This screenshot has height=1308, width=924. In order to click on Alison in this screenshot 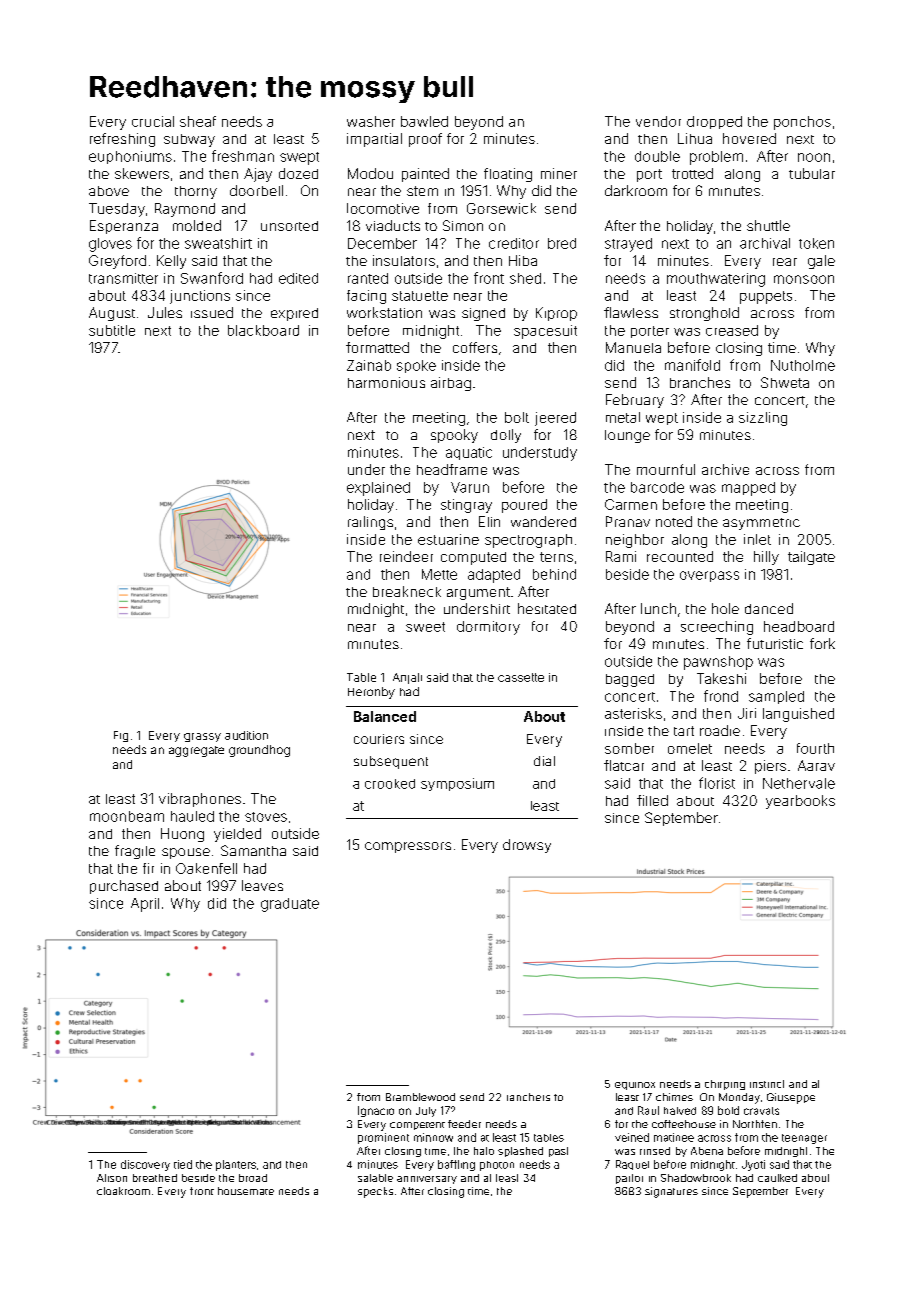, I will do `click(112, 1178)`.
